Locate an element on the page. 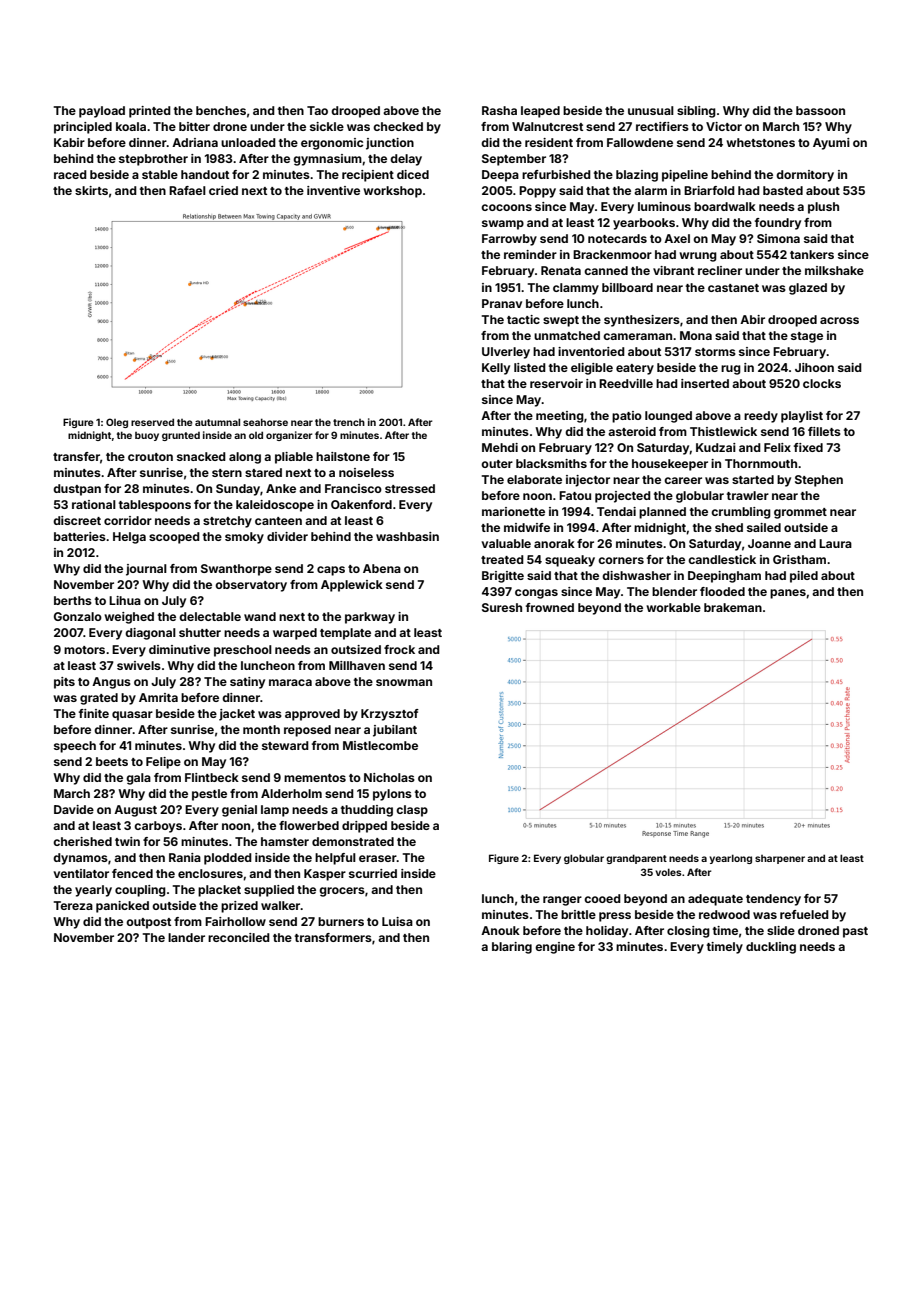  coupling is located at coordinates (140, 891).
